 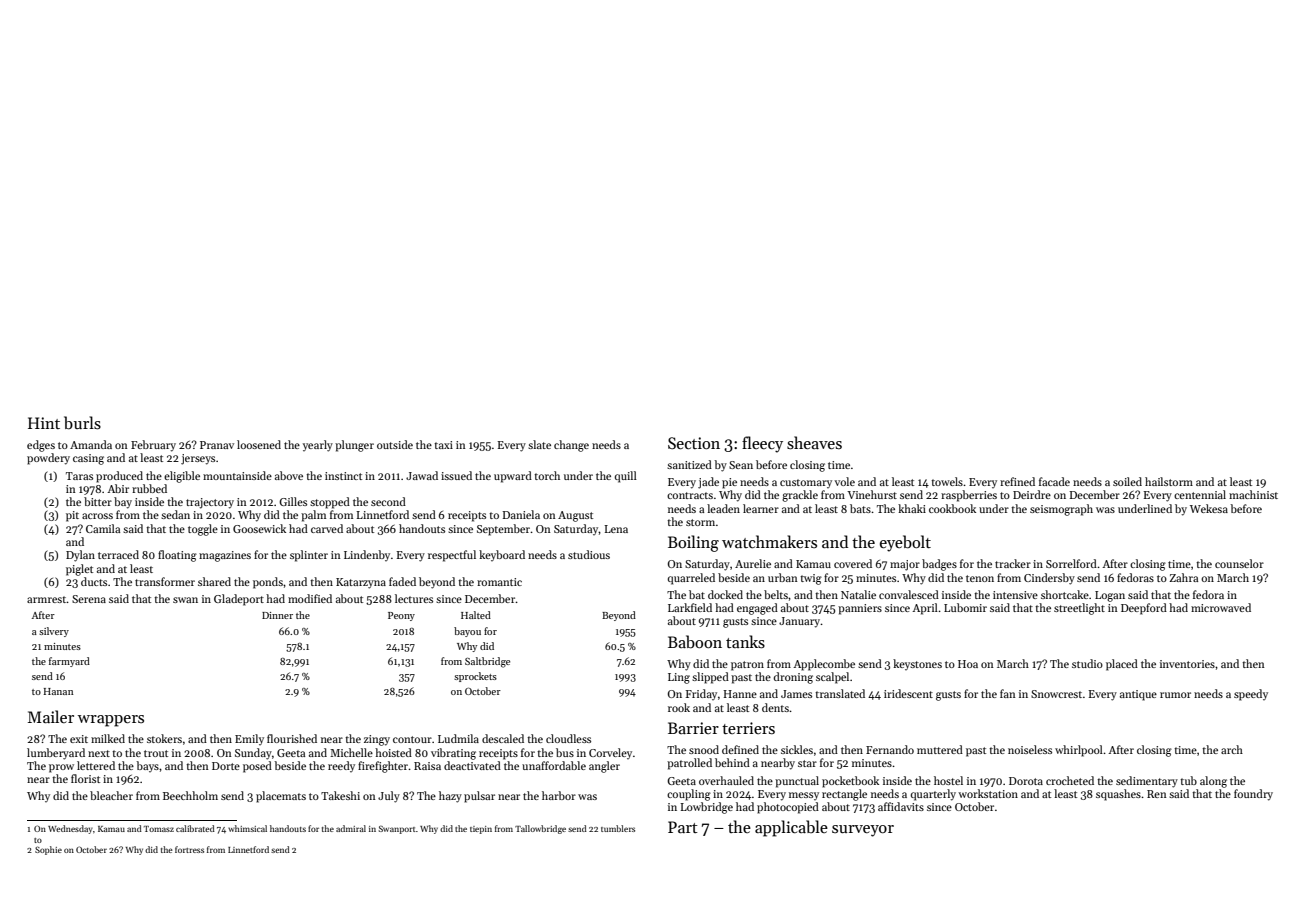 What do you see at coordinates (467, 632) in the image?
I see `bayou` at bounding box center [467, 632].
